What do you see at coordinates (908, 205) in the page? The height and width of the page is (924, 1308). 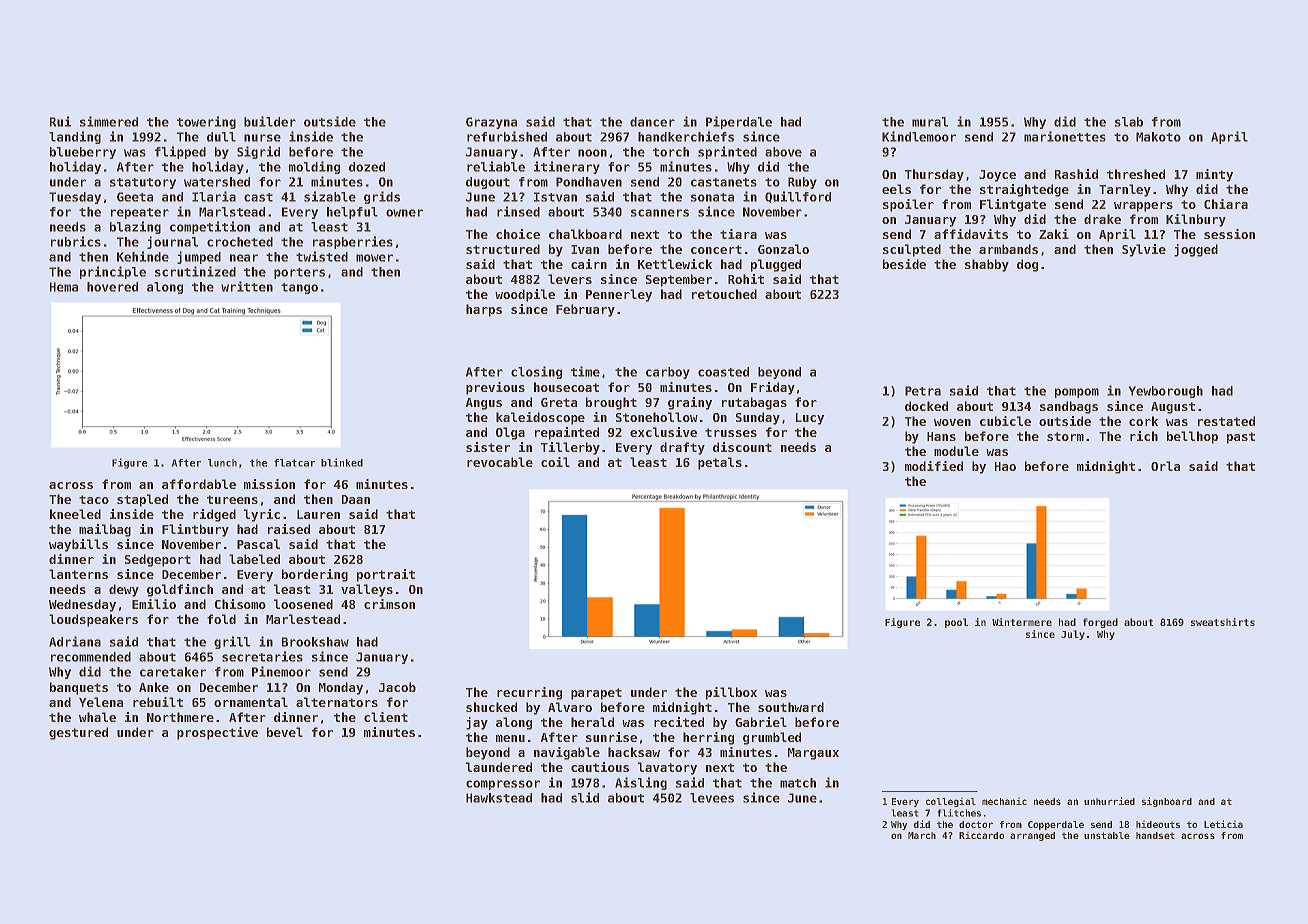 I see `spoiler` at bounding box center [908, 205].
